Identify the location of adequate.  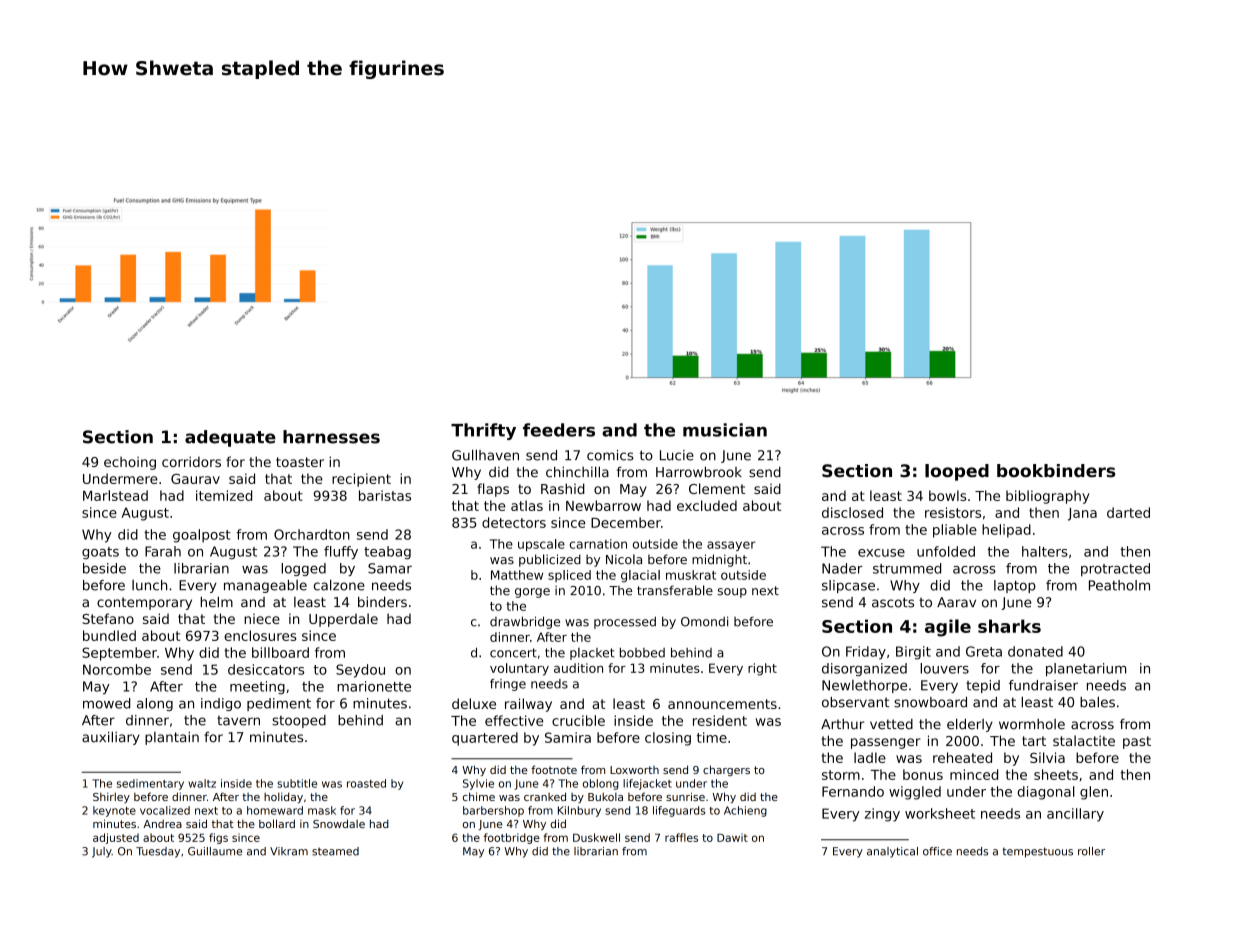
(230, 438).
